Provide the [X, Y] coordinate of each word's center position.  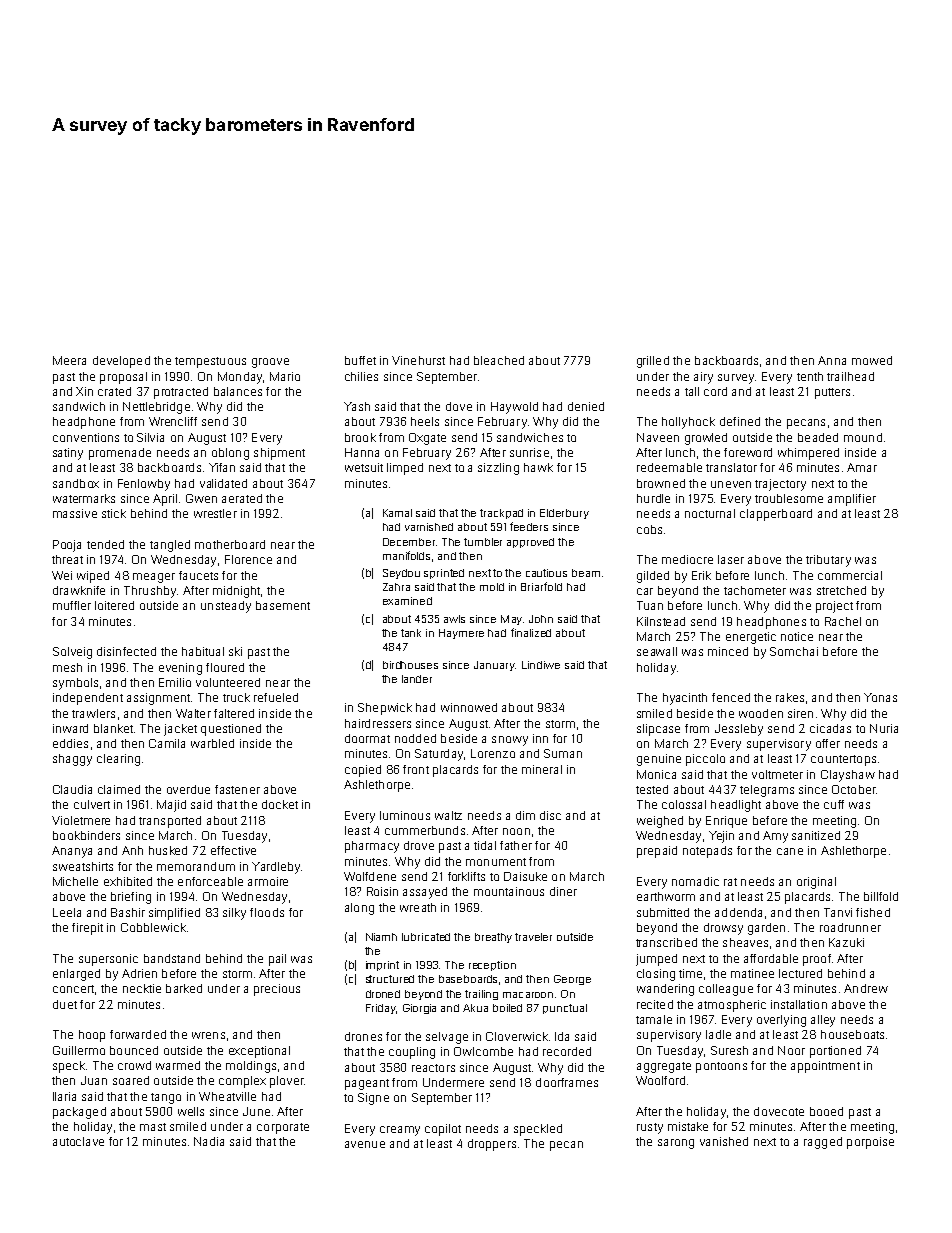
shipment [279, 454]
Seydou [401, 574]
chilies [361, 376]
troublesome [789, 498]
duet [65, 1004]
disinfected [126, 651]
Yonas [880, 697]
